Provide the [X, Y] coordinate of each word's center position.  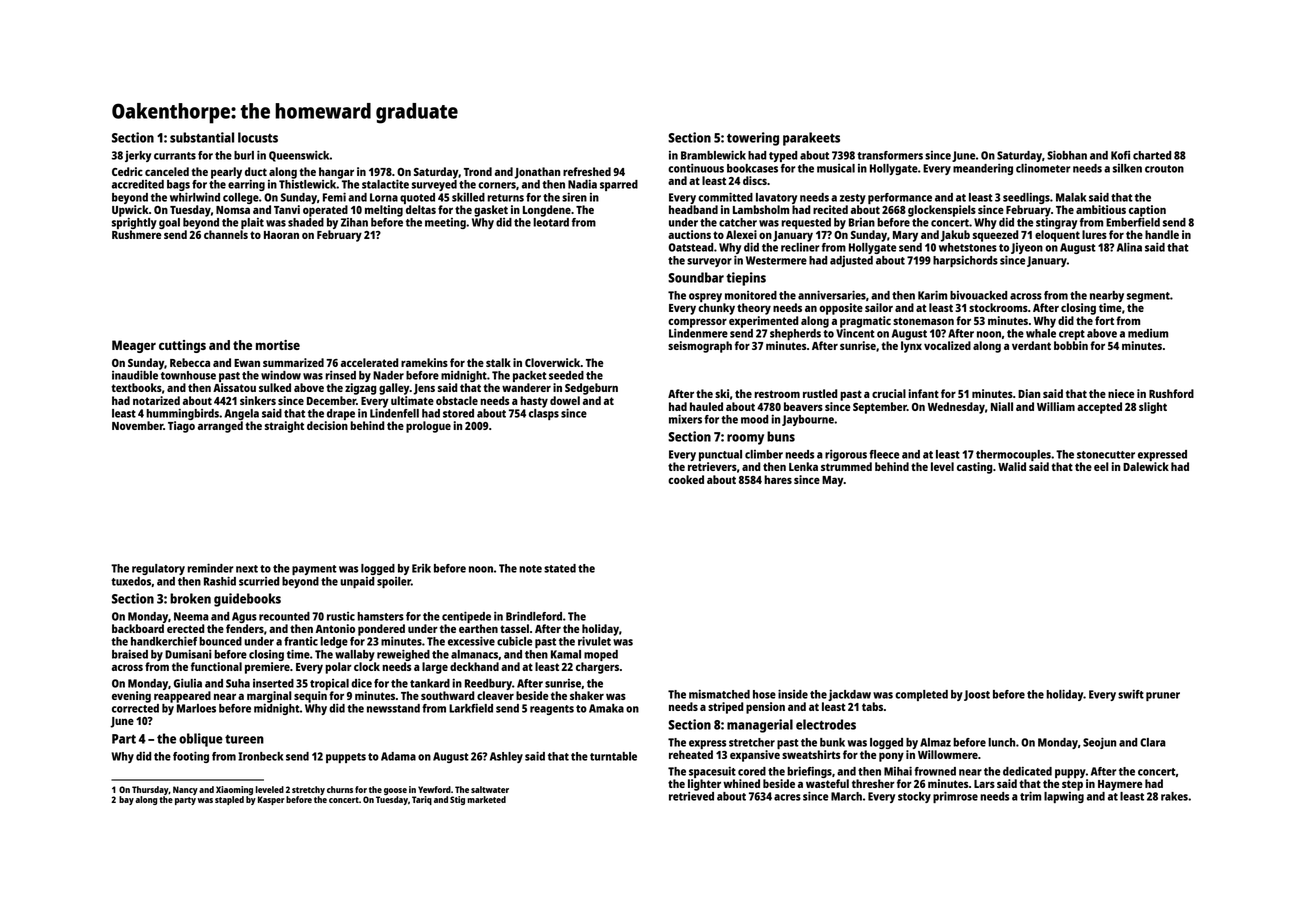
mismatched [719, 694]
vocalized [947, 345]
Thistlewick [308, 184]
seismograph [700, 347]
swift [1131, 694]
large [435, 668]
